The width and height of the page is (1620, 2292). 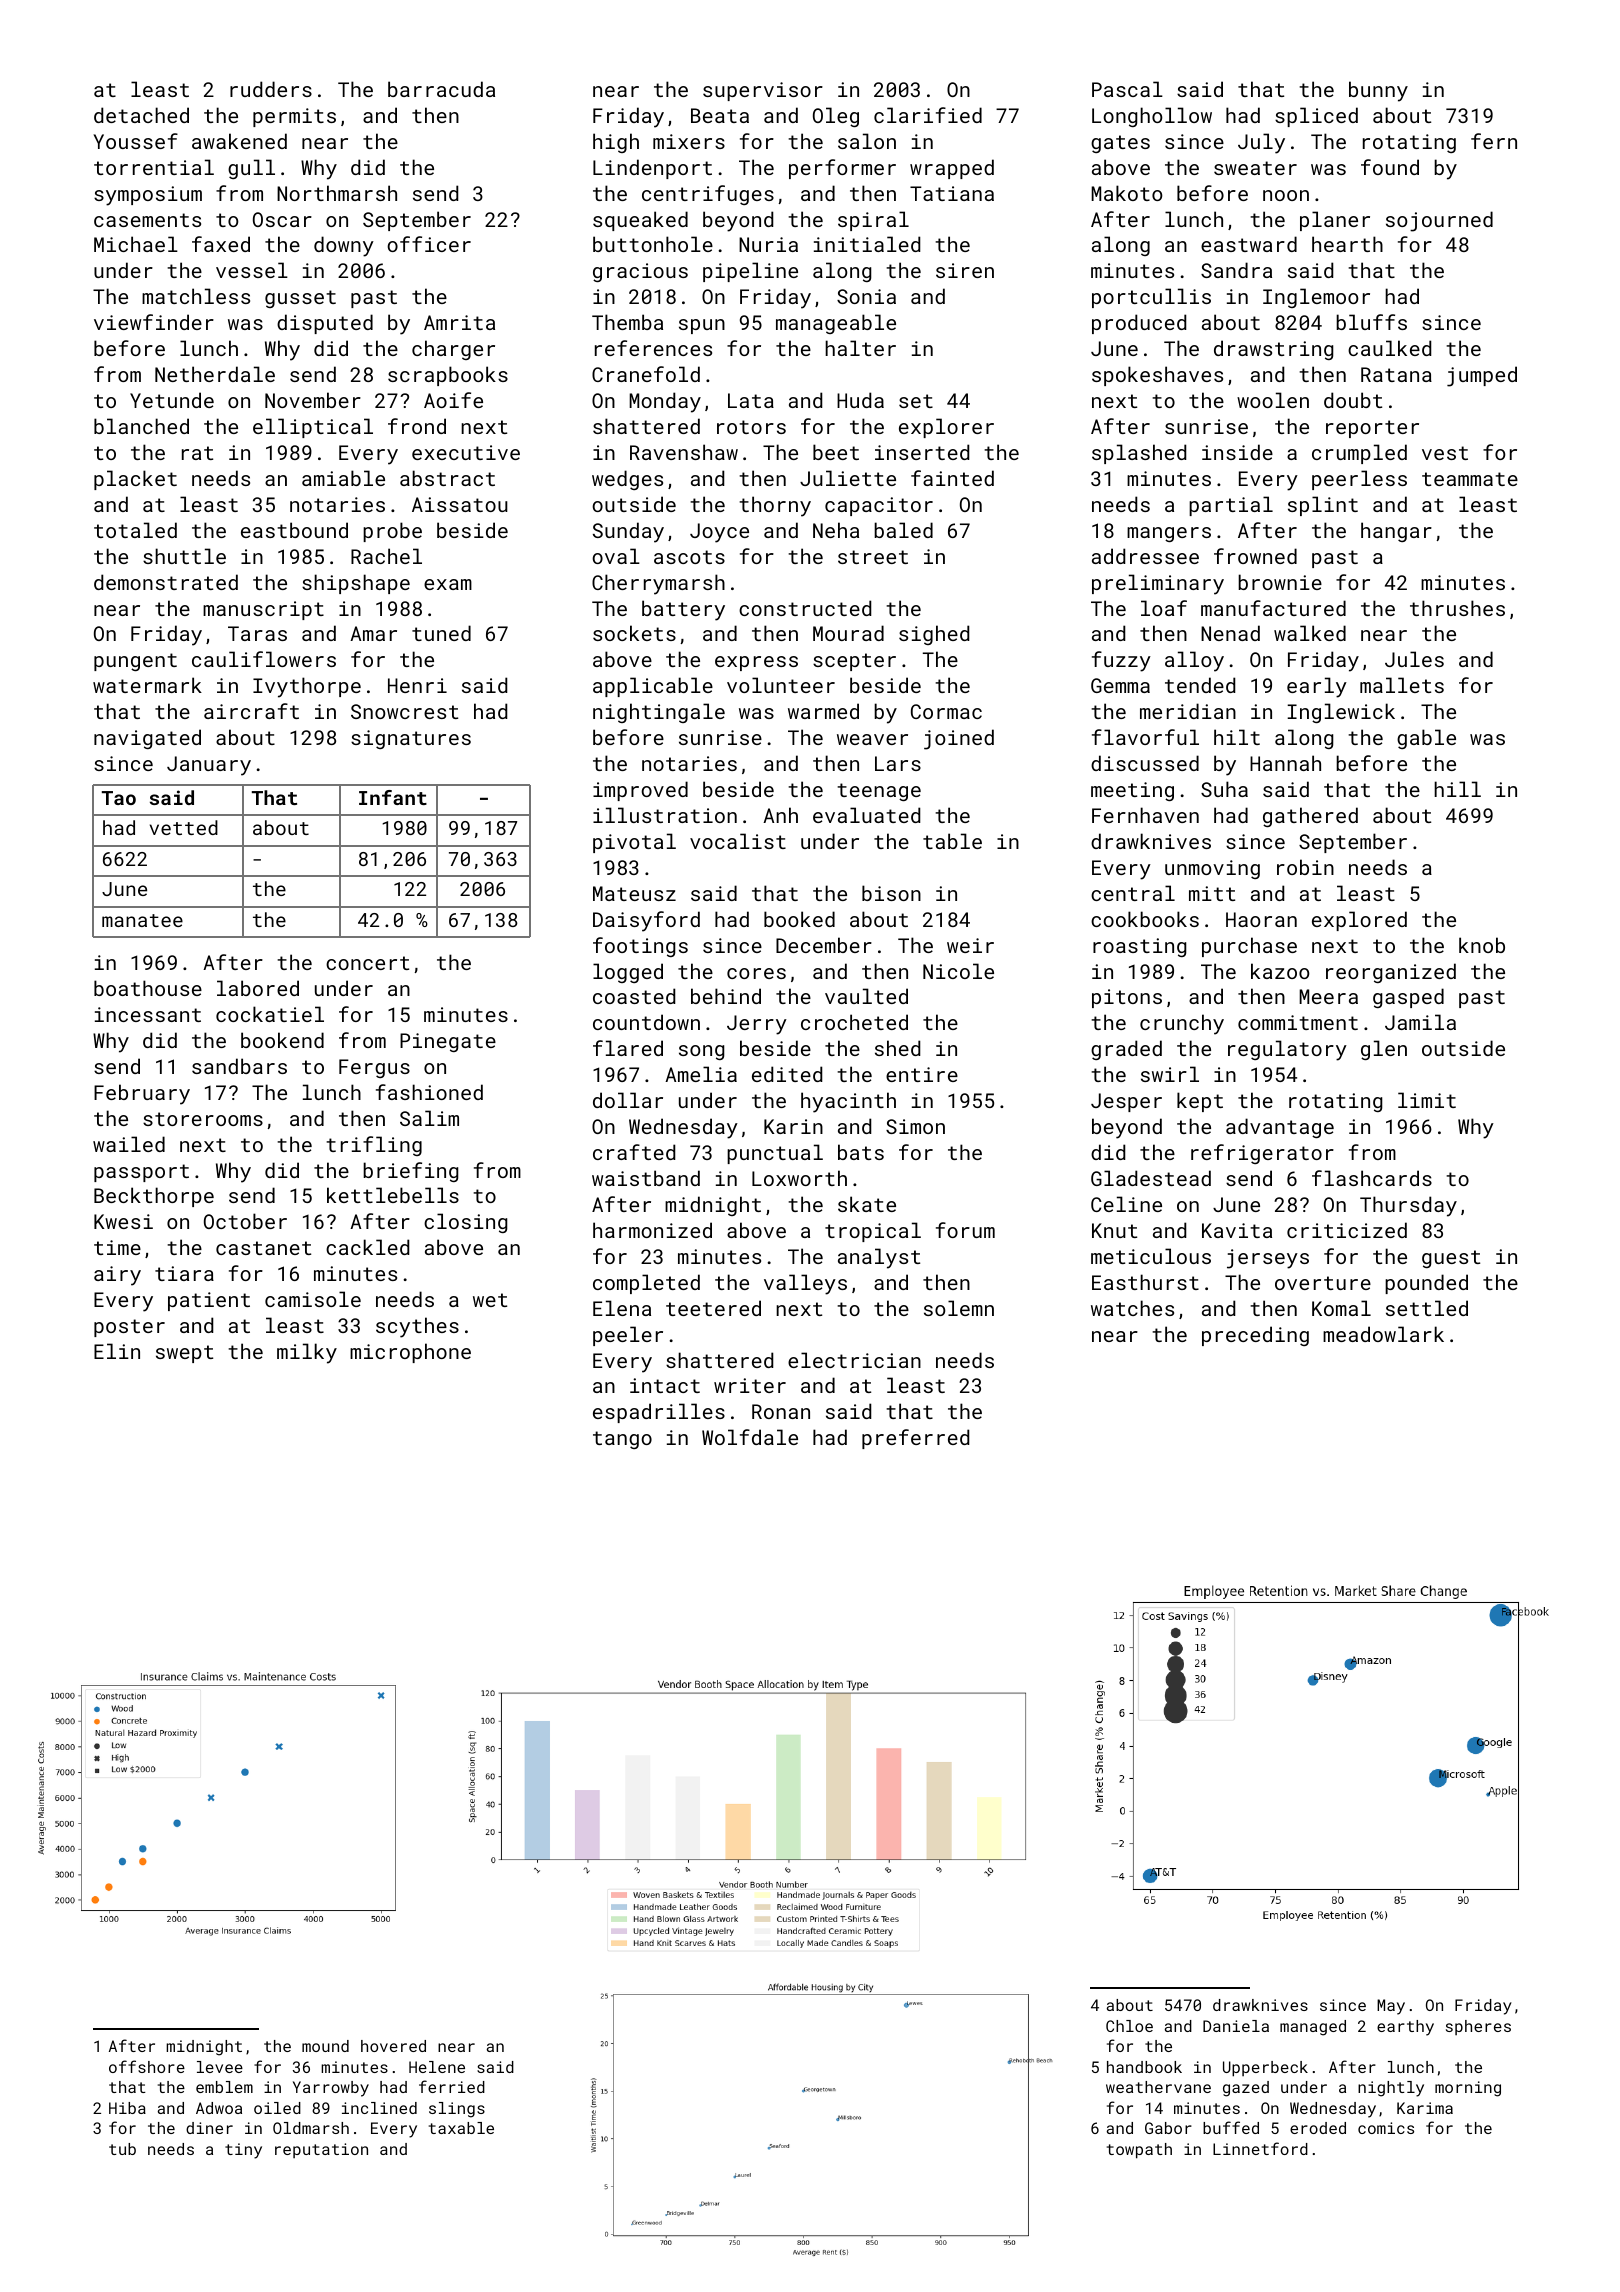 What do you see at coordinates (441, 89) in the page?
I see `barracuda` at bounding box center [441, 89].
